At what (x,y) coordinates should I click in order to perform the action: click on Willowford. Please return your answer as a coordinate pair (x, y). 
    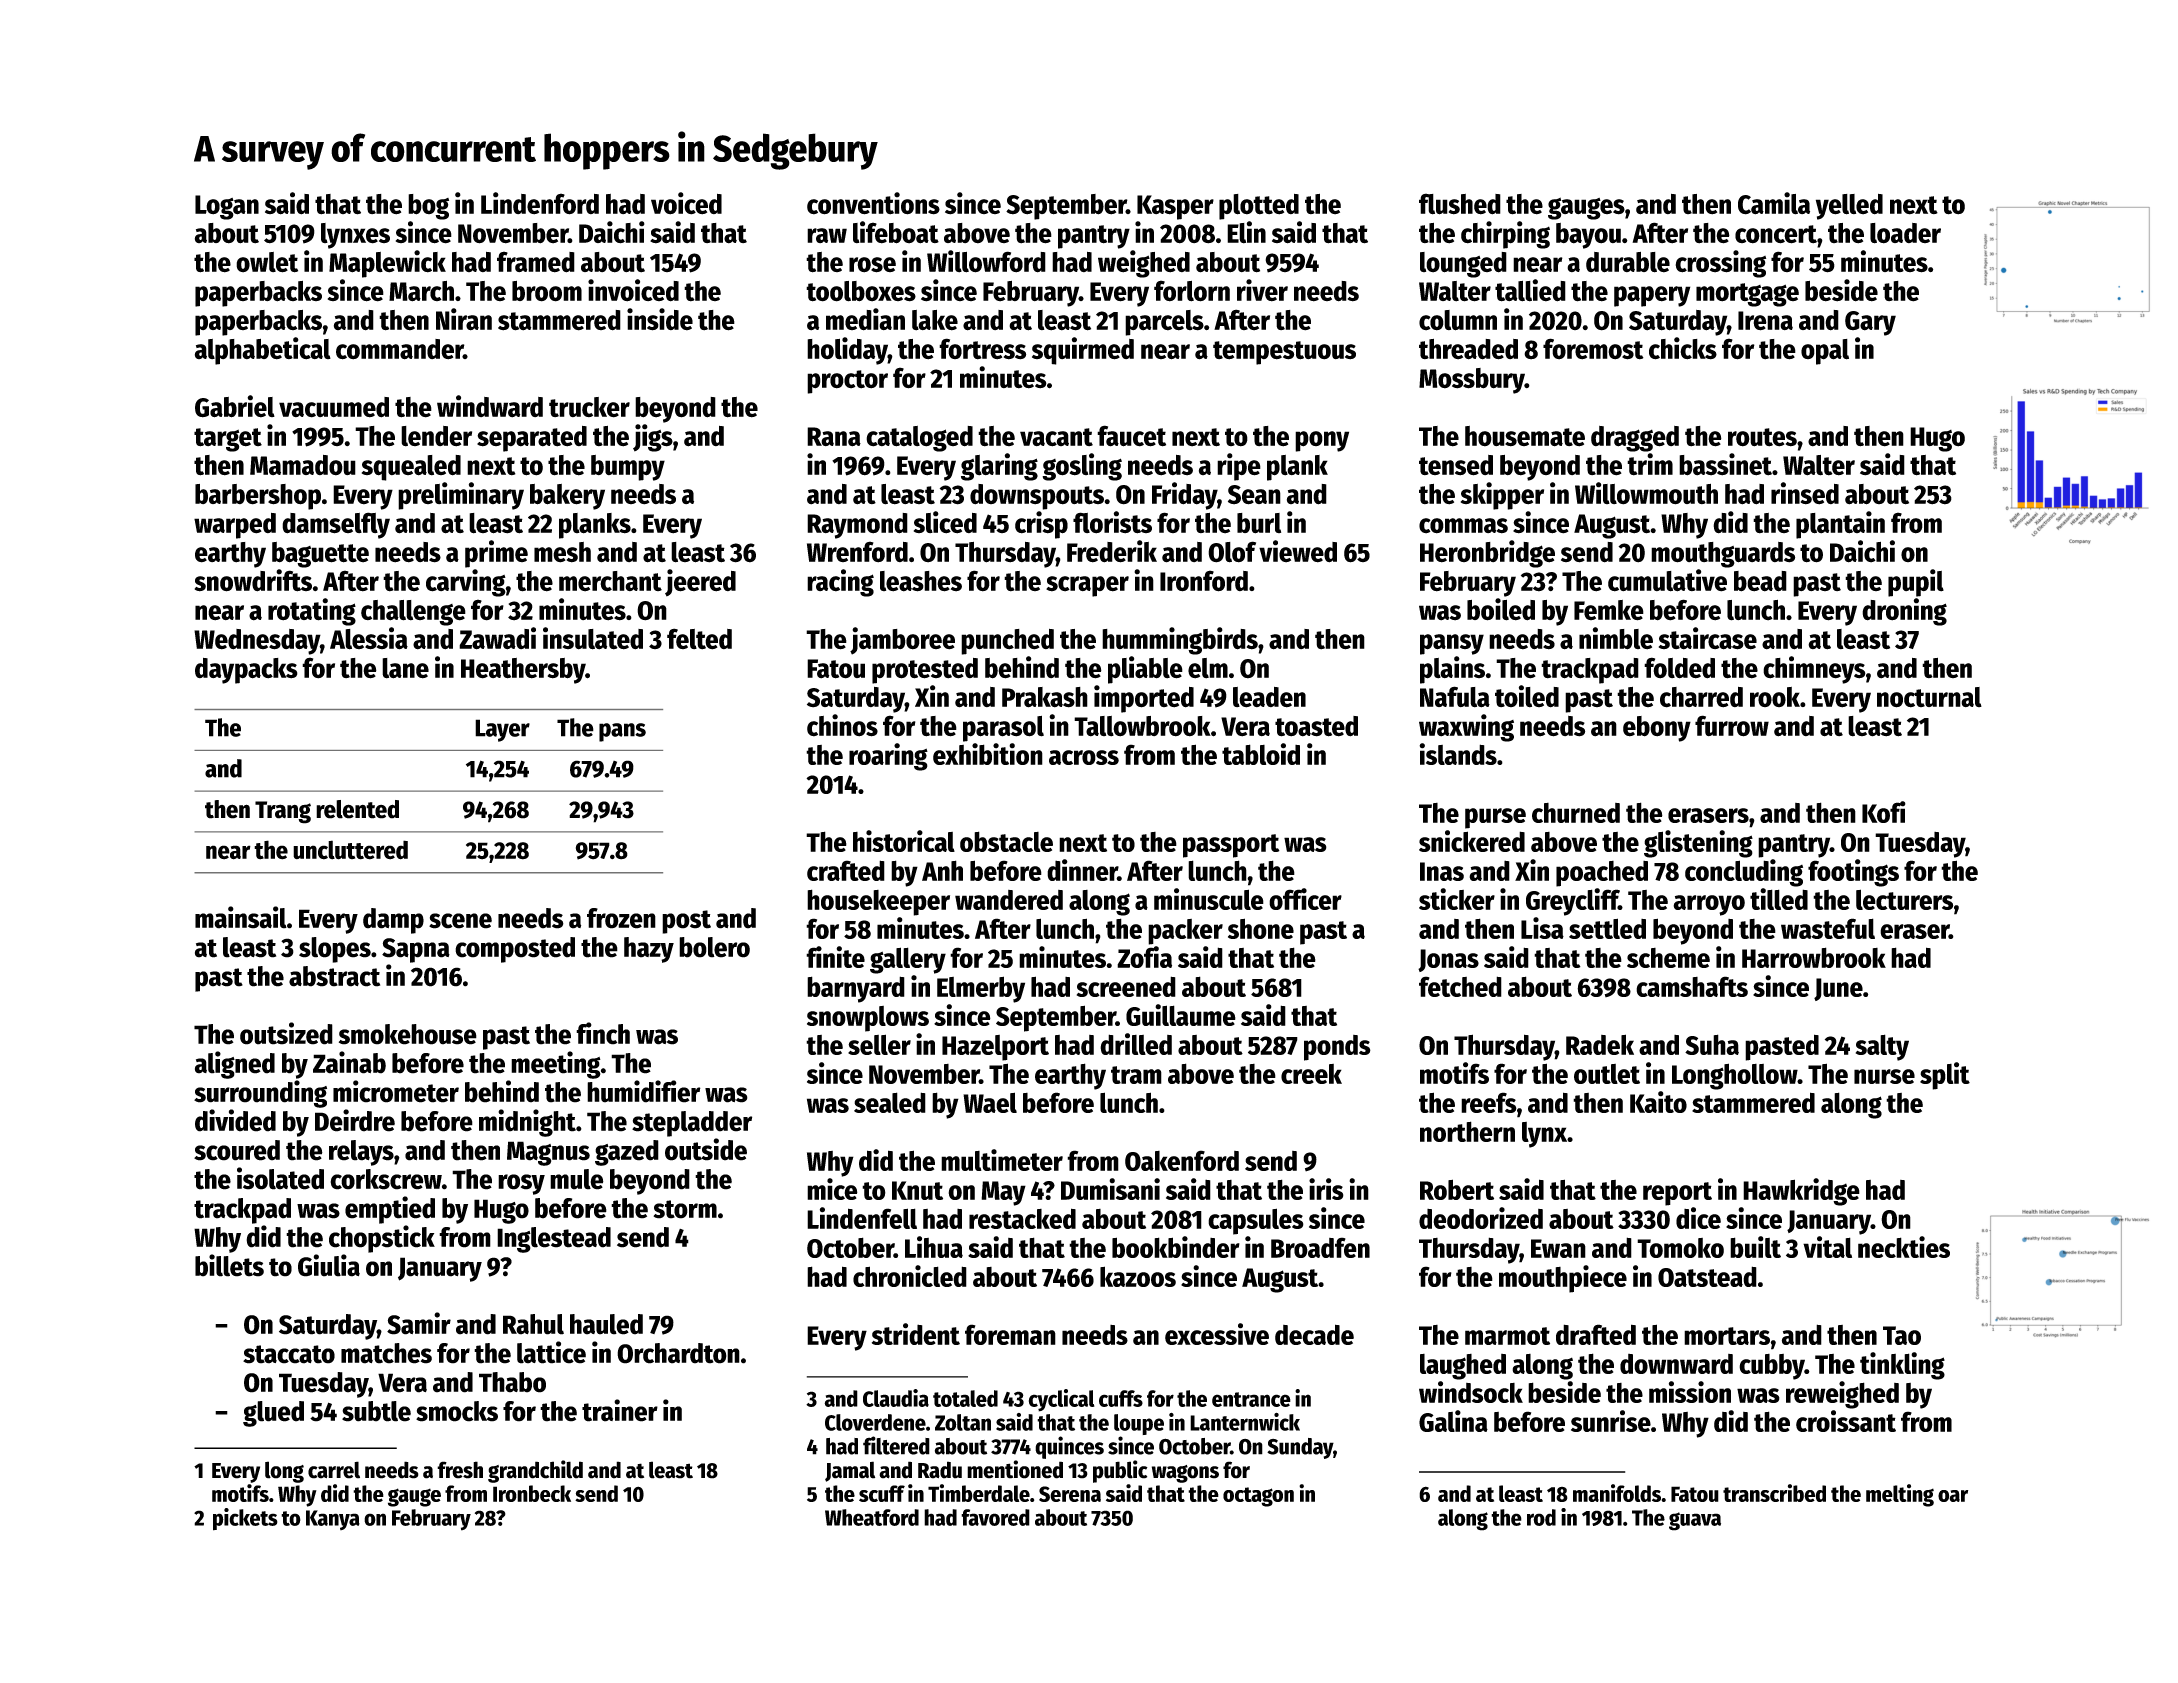
    Looking at the image, I should click on (986, 261).
